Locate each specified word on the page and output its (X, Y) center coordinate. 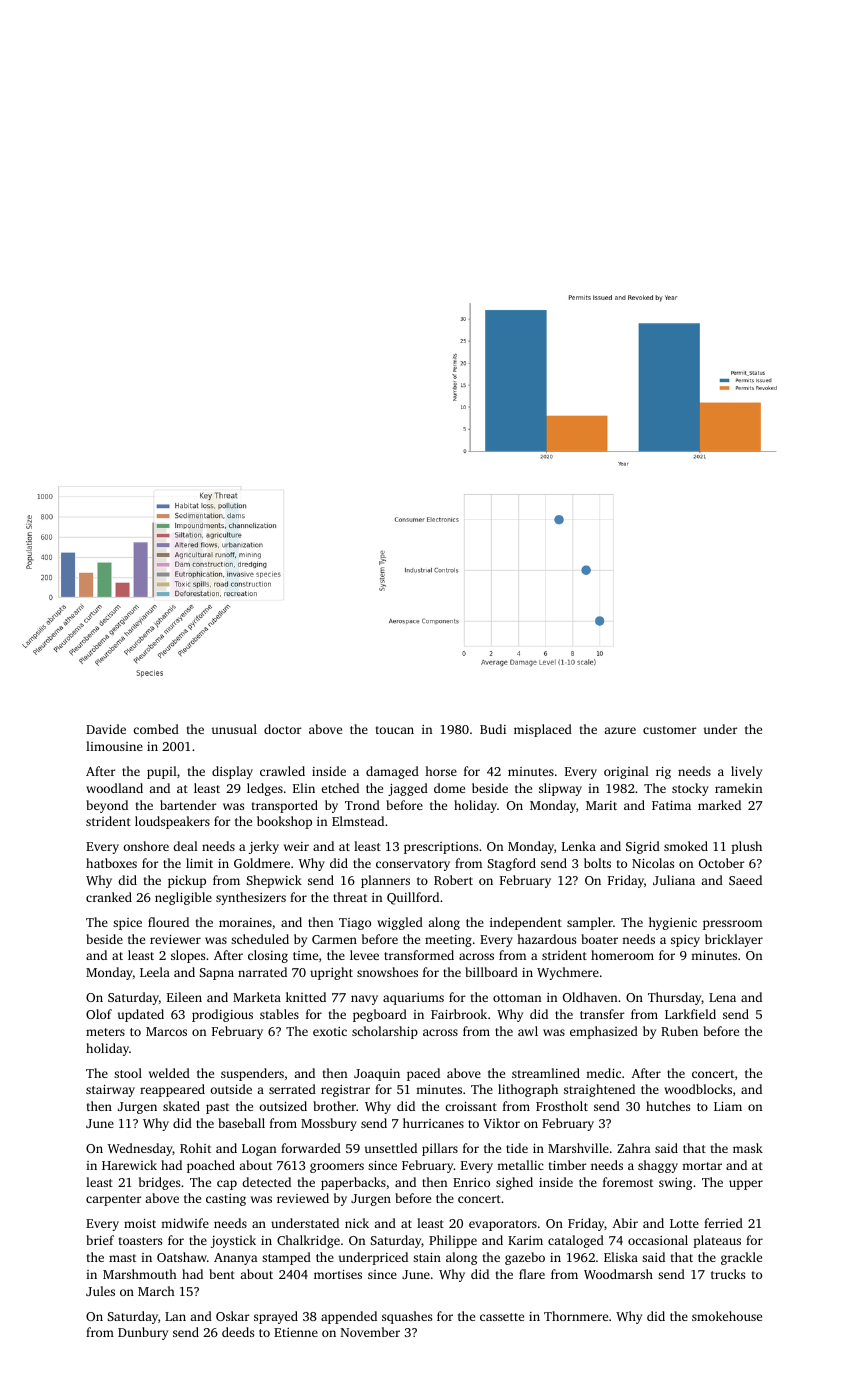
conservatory (413, 865)
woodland (114, 788)
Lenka (579, 846)
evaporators (503, 1225)
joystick (233, 1241)
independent (526, 923)
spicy (685, 941)
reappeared (172, 1090)
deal (185, 846)
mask (748, 1148)
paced (423, 1074)
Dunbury (143, 1333)
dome (449, 788)
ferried (723, 1223)
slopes (188, 956)
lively (746, 772)
